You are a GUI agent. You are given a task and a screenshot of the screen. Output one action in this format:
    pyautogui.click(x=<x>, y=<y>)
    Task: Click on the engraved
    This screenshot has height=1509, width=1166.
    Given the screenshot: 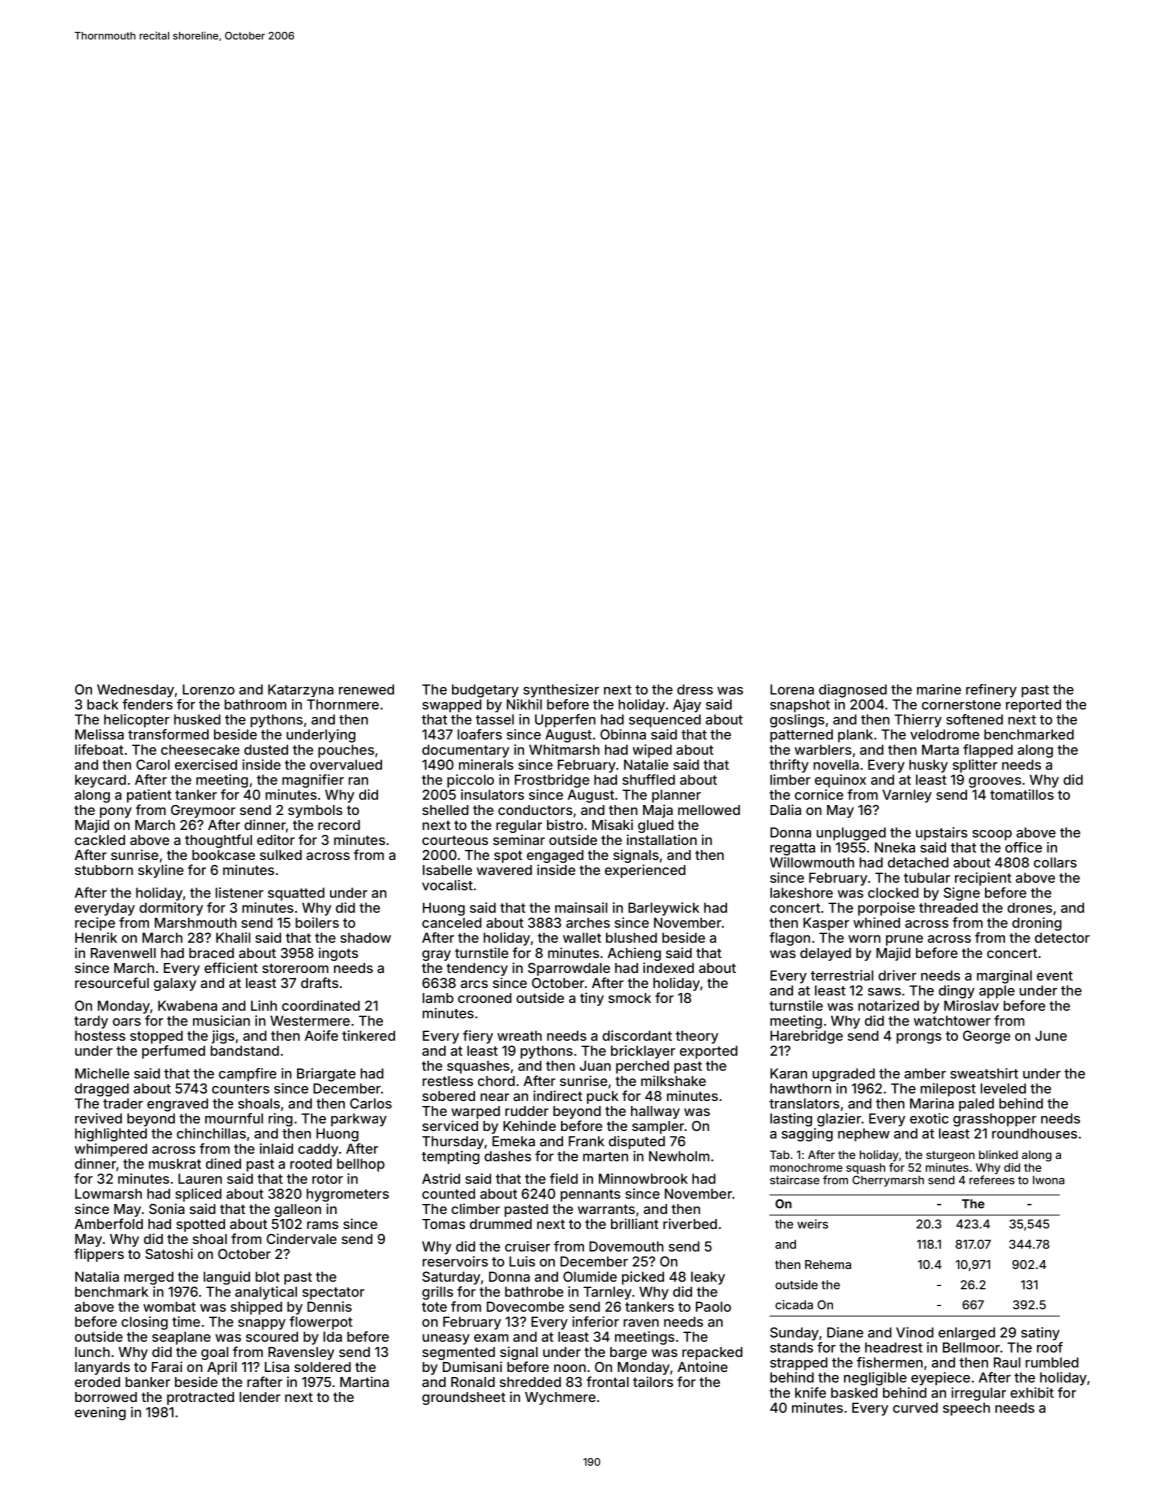 What is the action you would take?
    pyautogui.click(x=177, y=1105)
